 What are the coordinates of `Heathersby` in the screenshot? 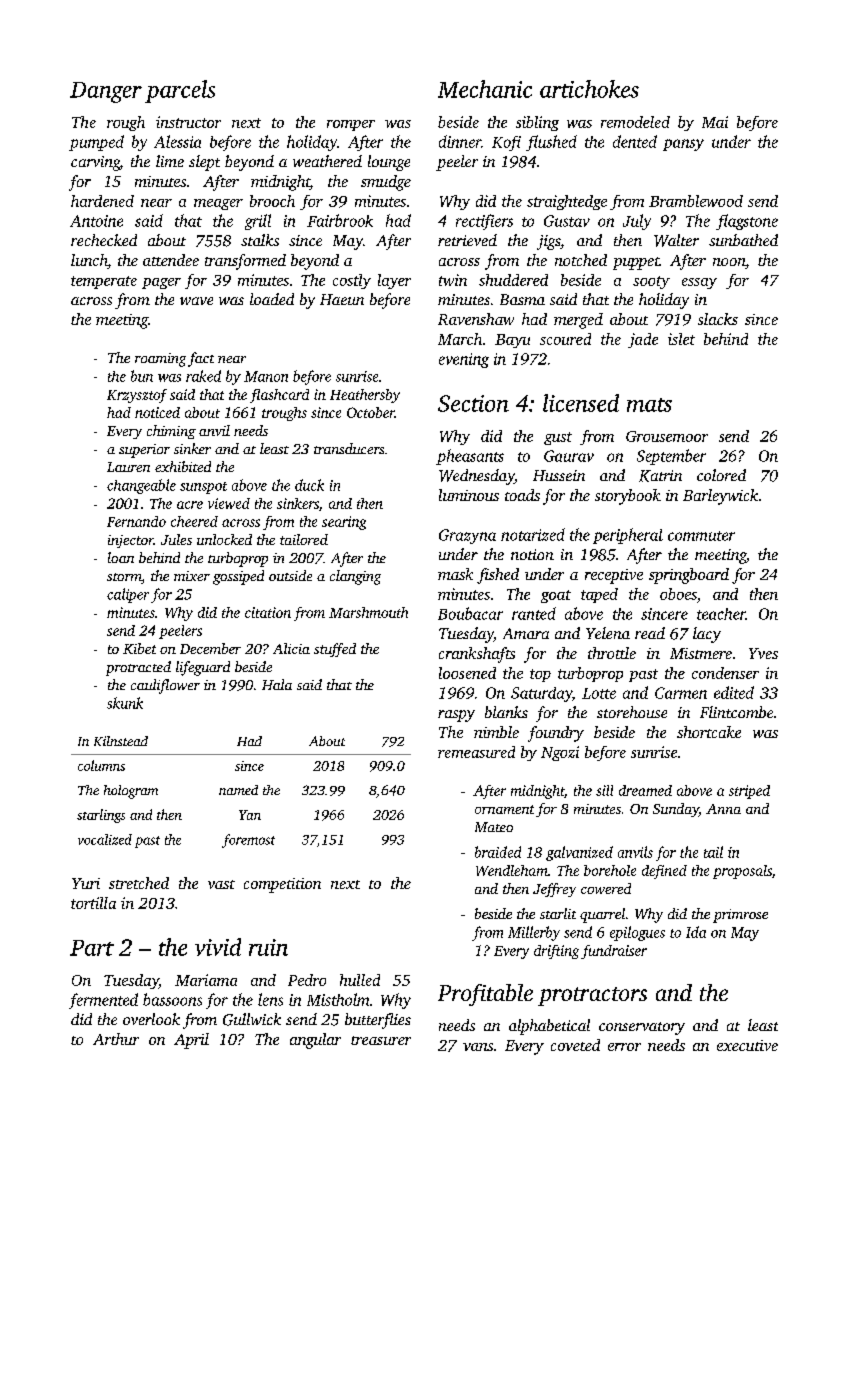 It's located at (365, 396).
